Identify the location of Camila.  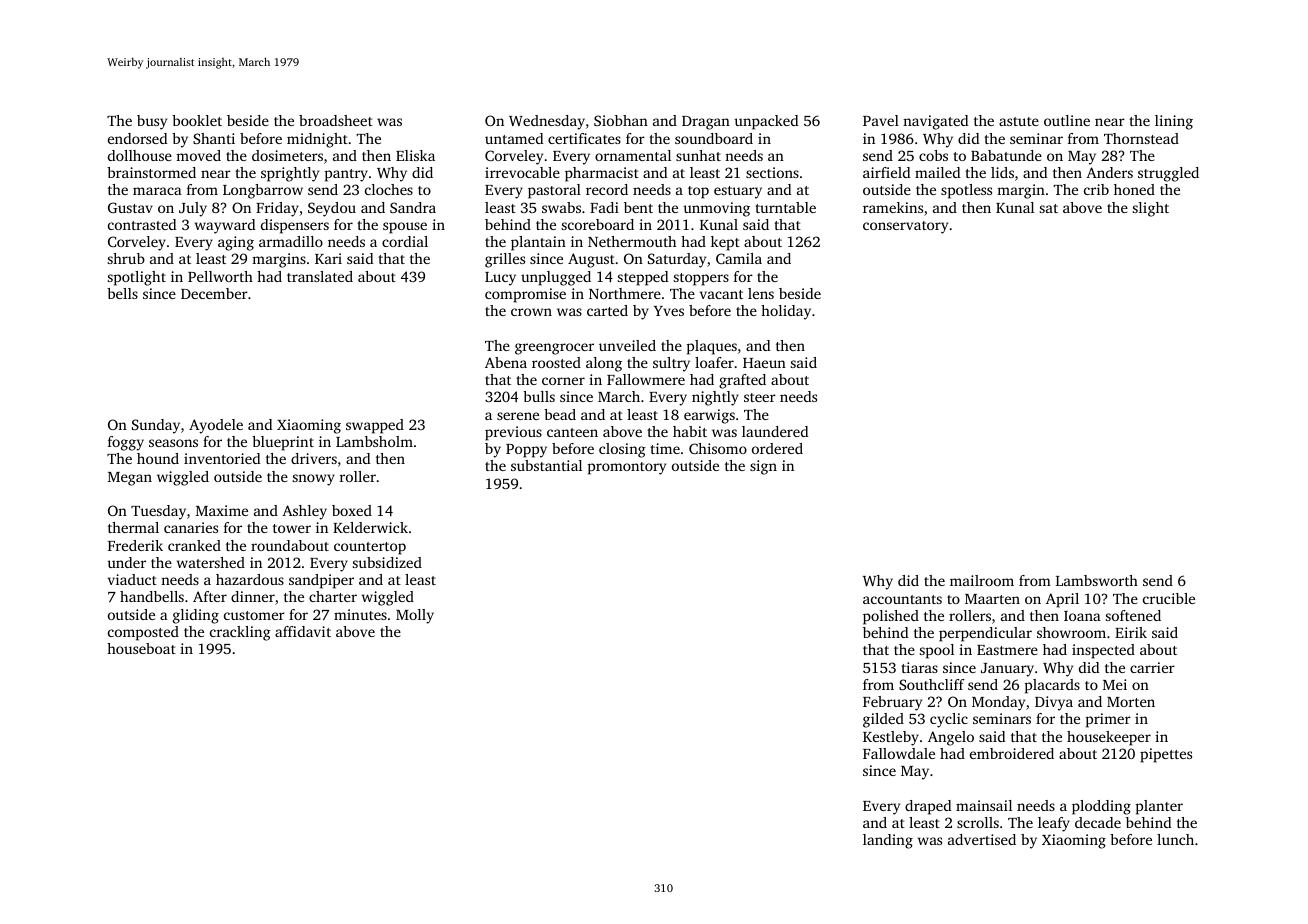
(739, 258).
